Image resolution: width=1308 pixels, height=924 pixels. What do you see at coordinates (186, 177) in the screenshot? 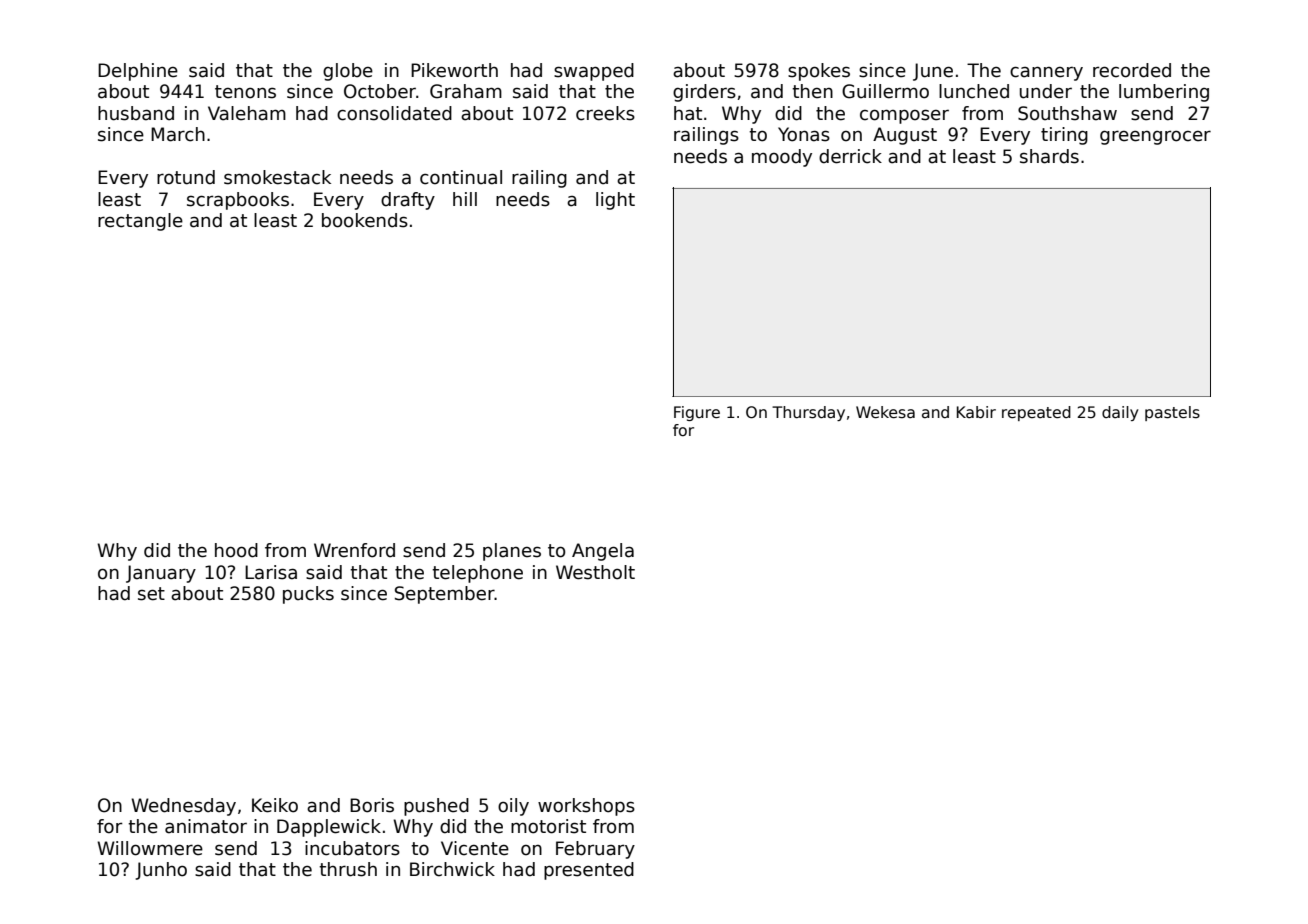
I see `rotund` at bounding box center [186, 177].
